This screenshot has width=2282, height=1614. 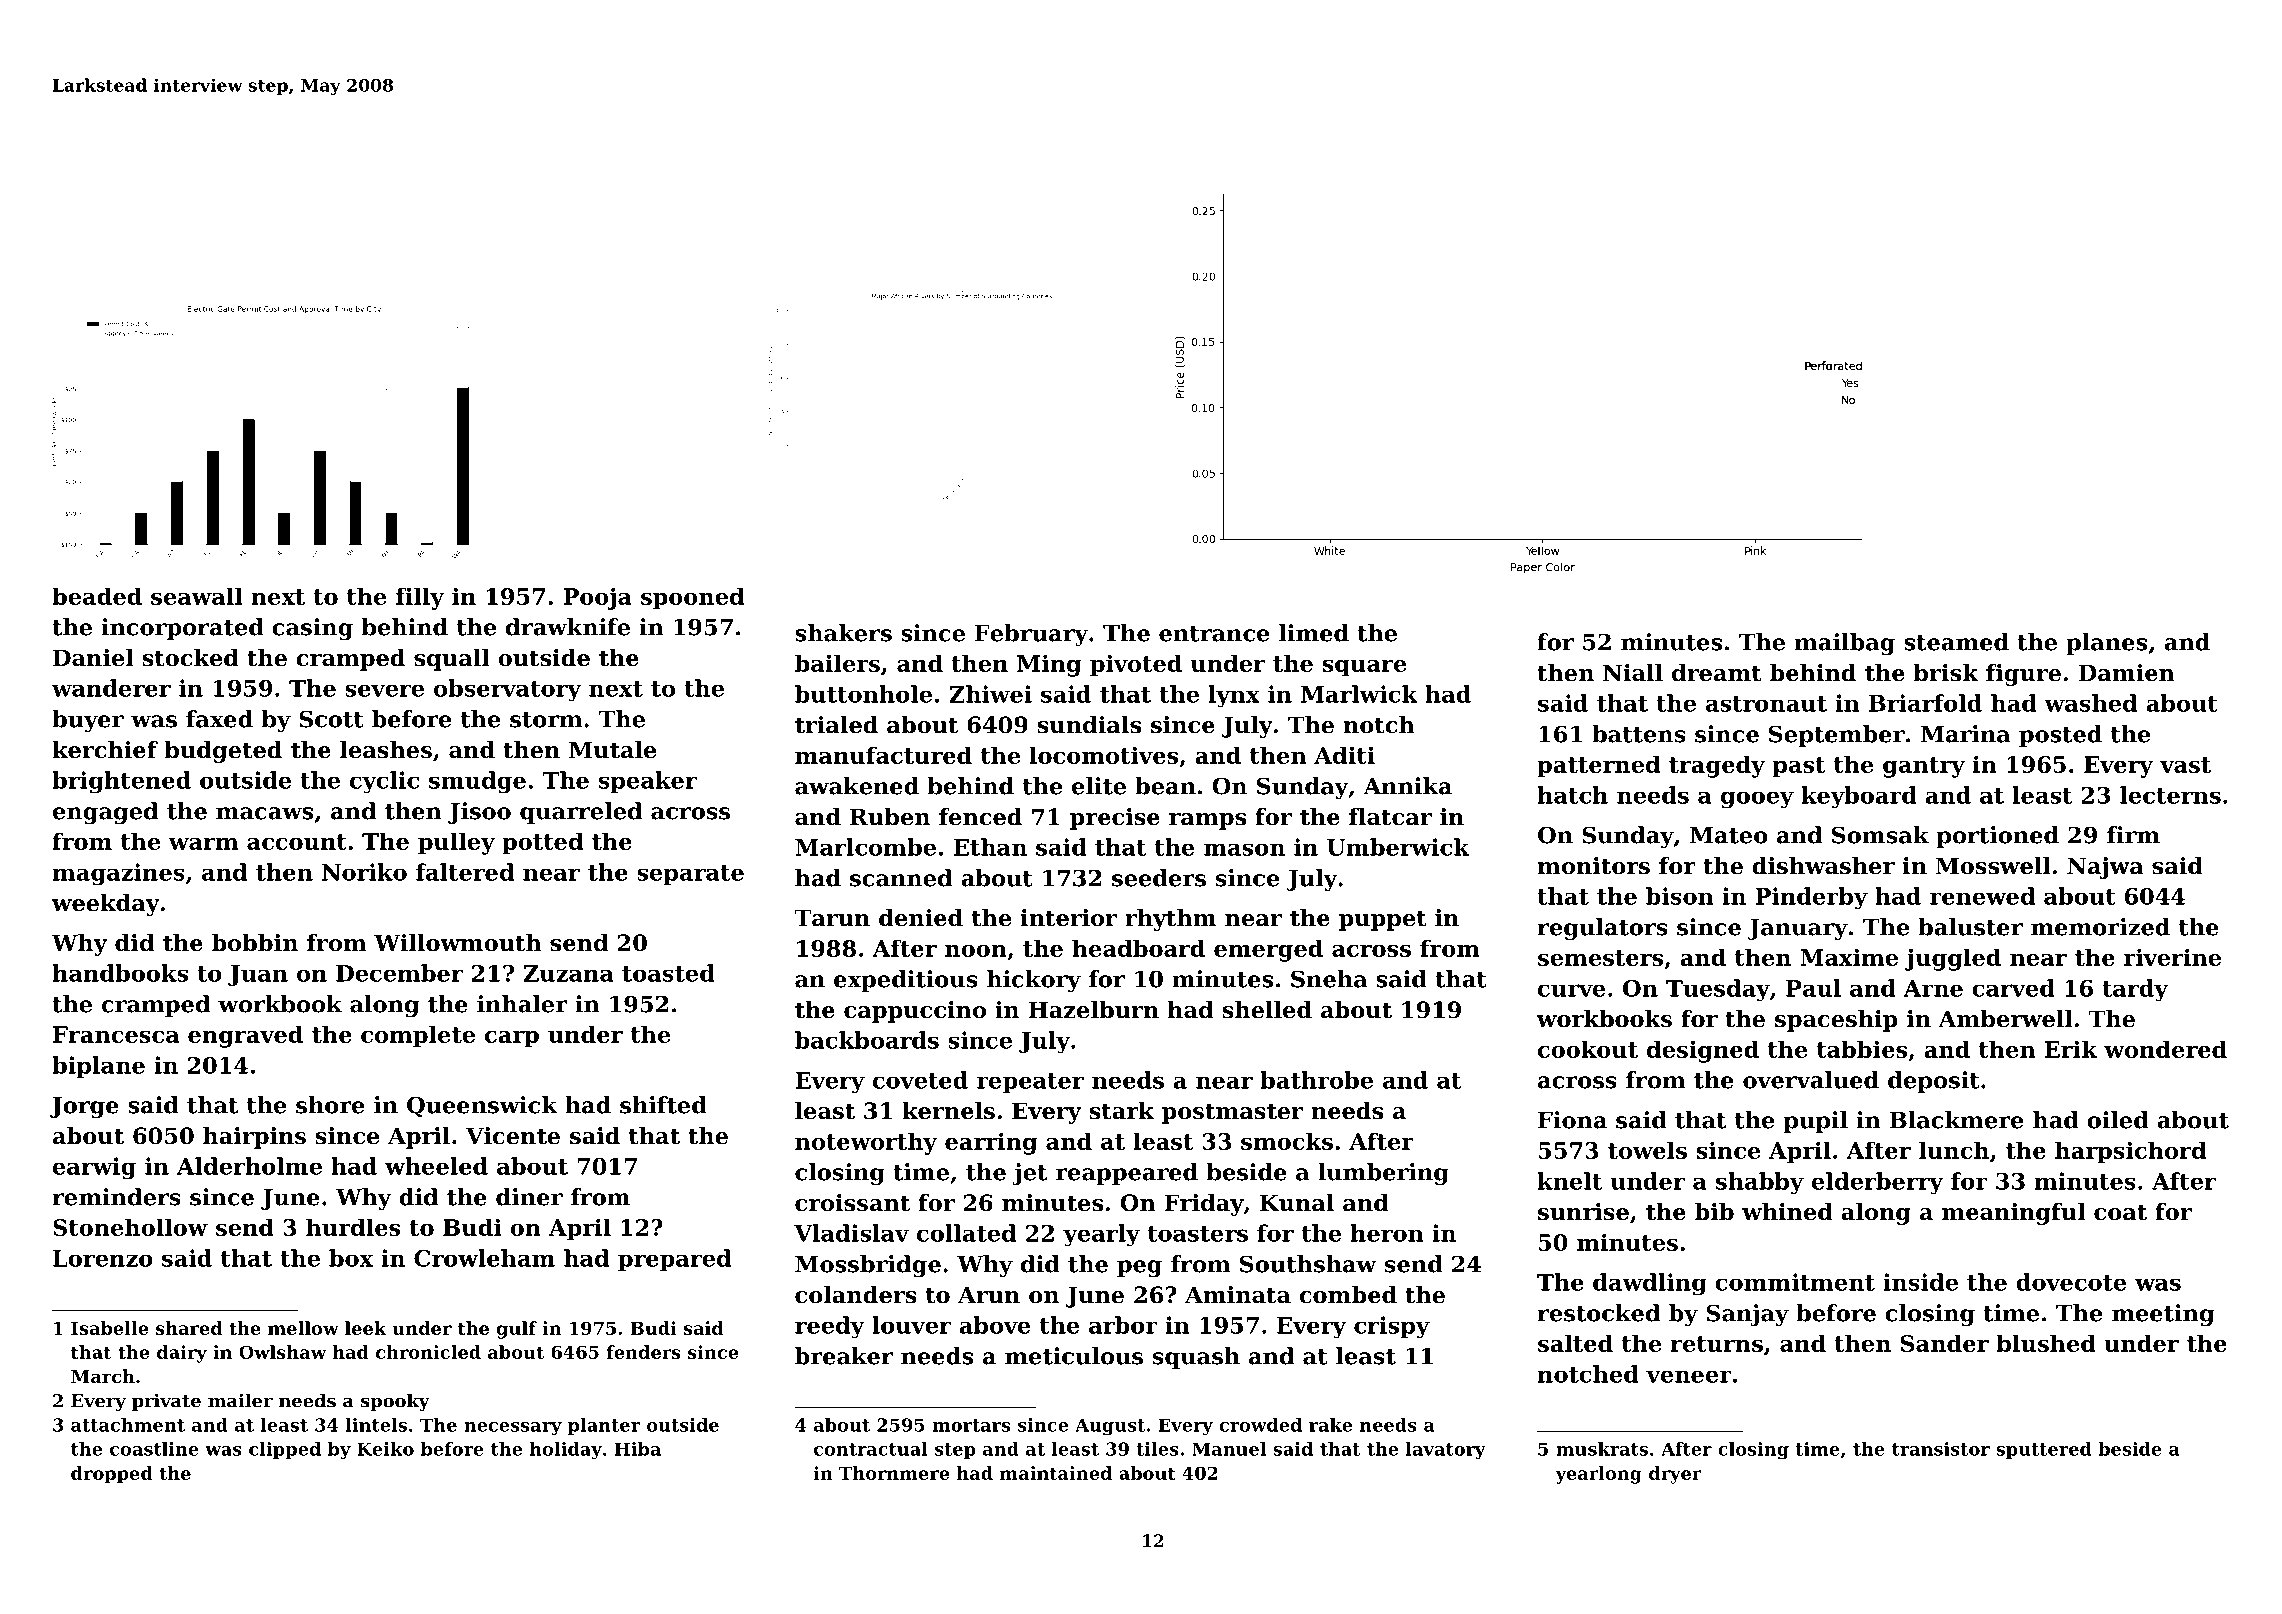 I want to click on magazines, so click(x=119, y=874).
